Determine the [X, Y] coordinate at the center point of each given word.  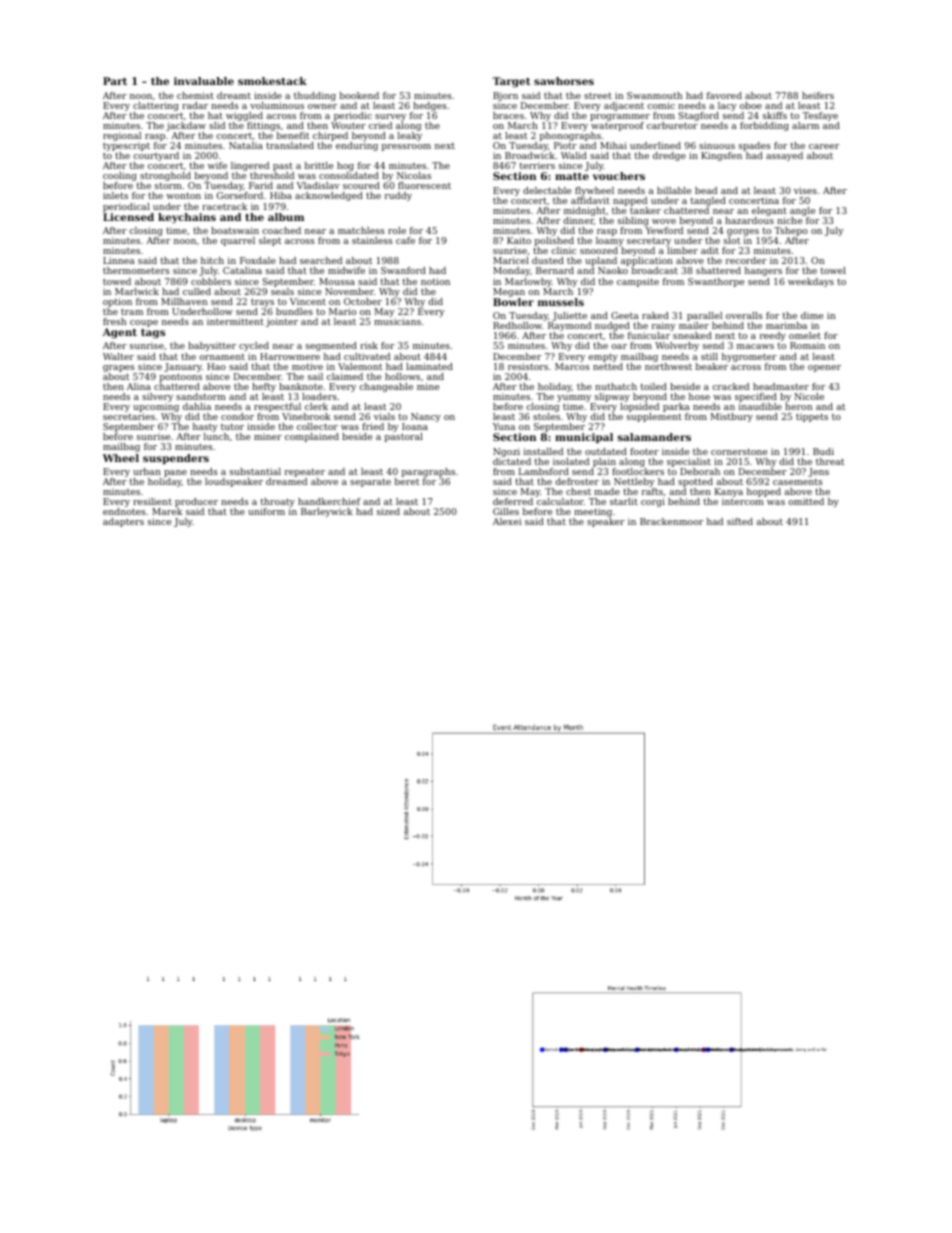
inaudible [760, 406]
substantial [255, 471]
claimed [345, 376]
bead [706, 190]
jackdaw [186, 126]
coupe [144, 323]
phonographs [570, 136]
